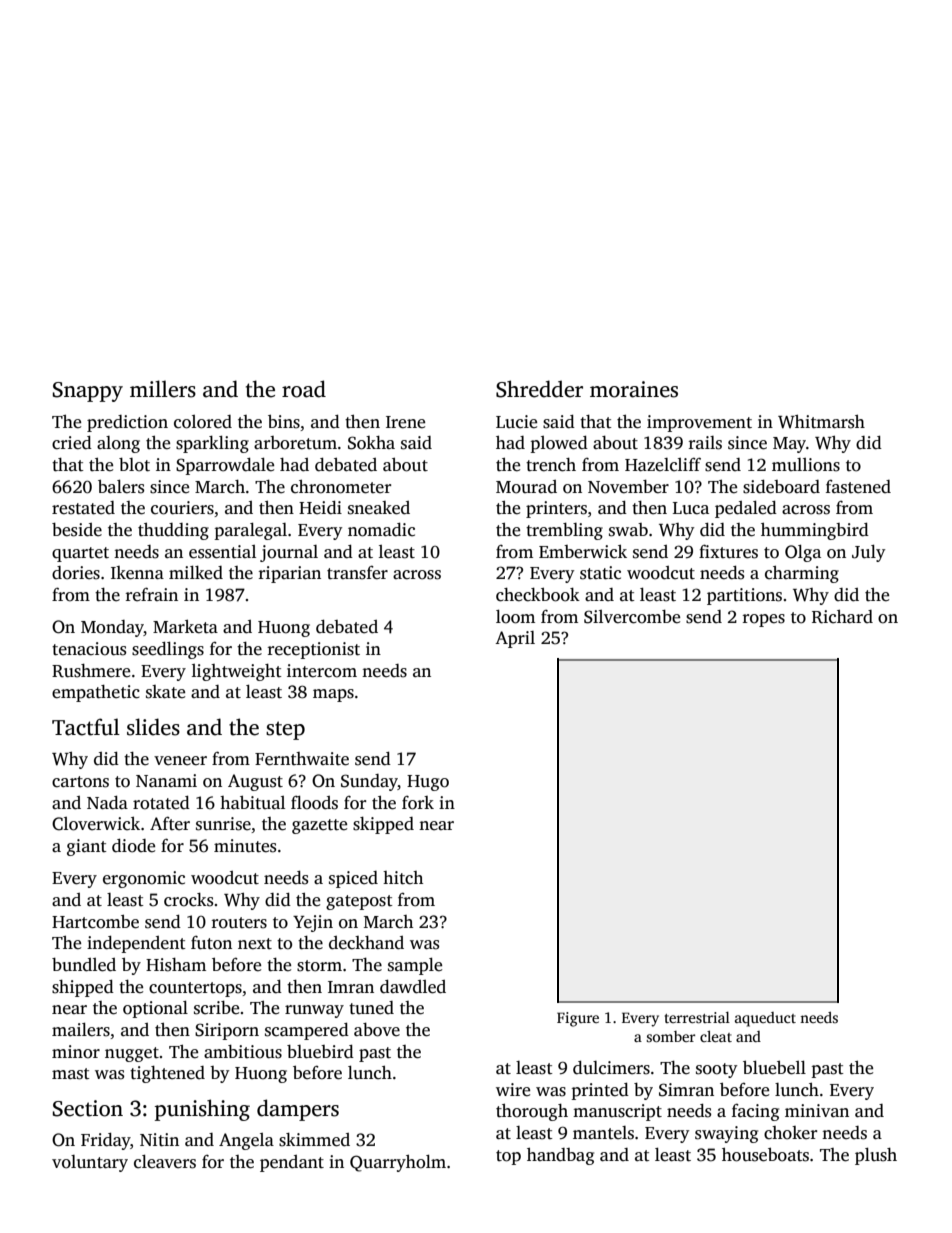 The height and width of the page is (1233, 952). Describe the element at coordinates (578, 1019) in the page. I see `Figure` at that location.
